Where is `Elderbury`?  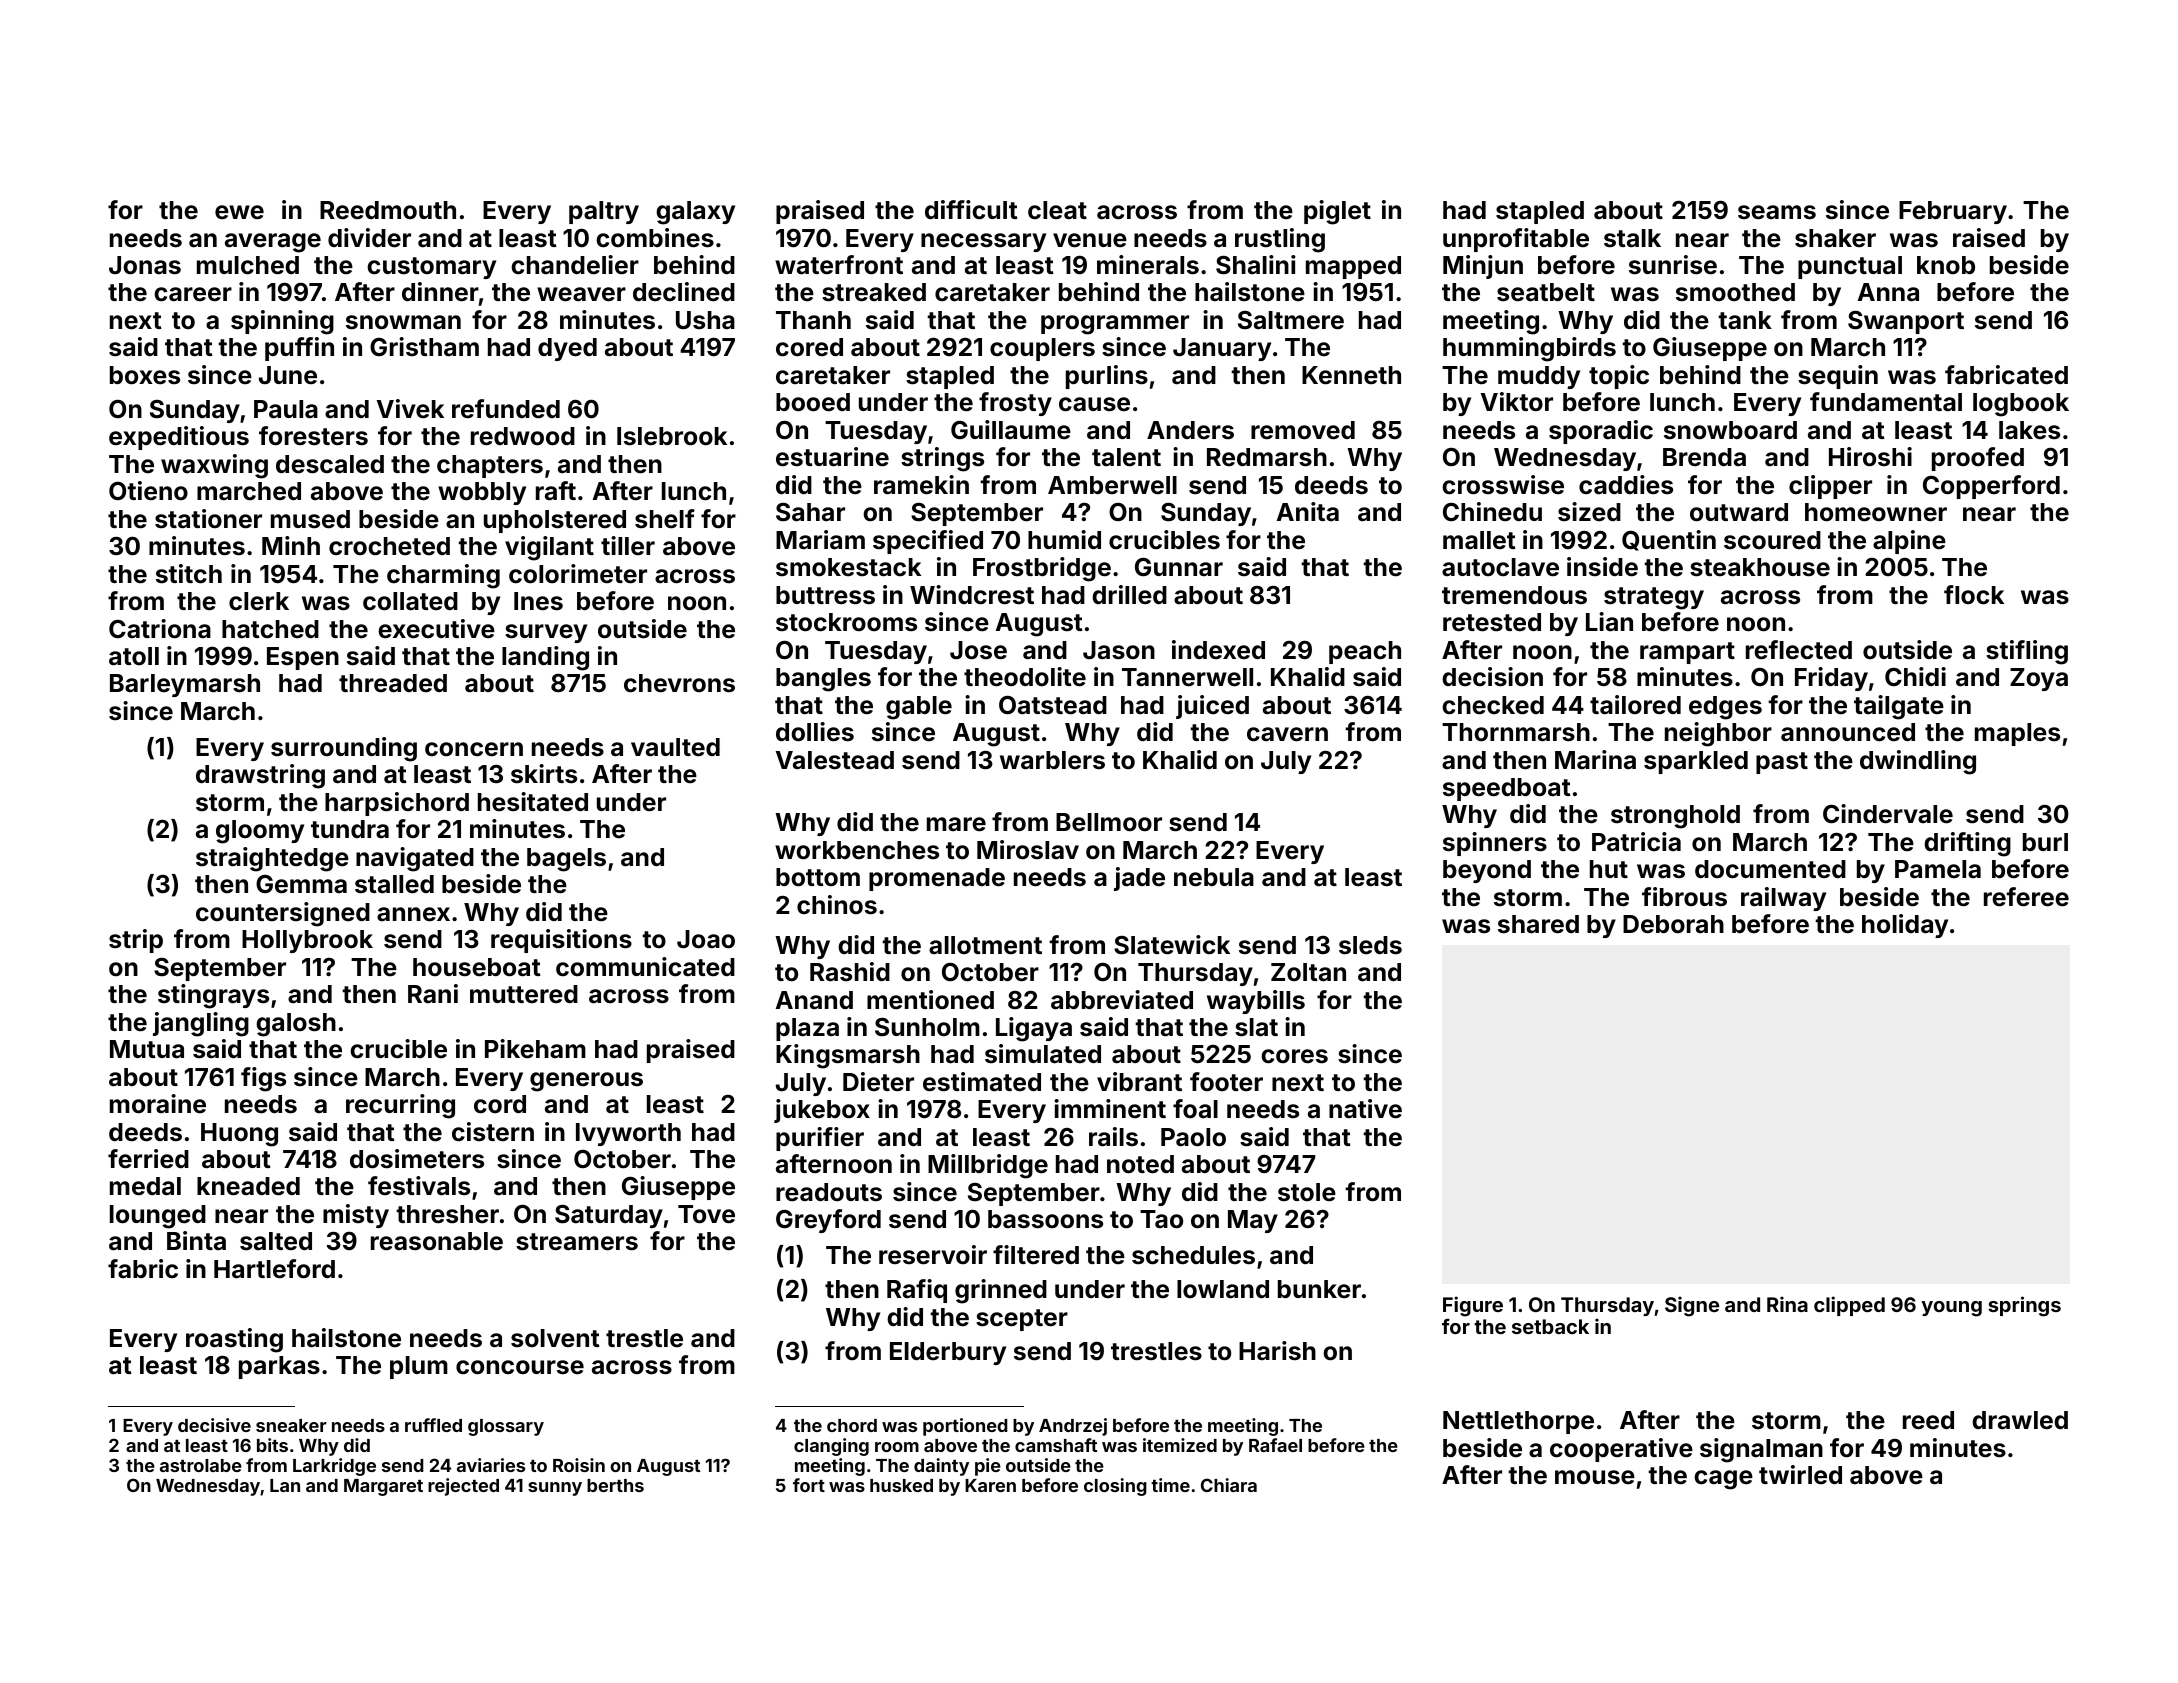 Elderbury is located at coordinates (948, 1353).
